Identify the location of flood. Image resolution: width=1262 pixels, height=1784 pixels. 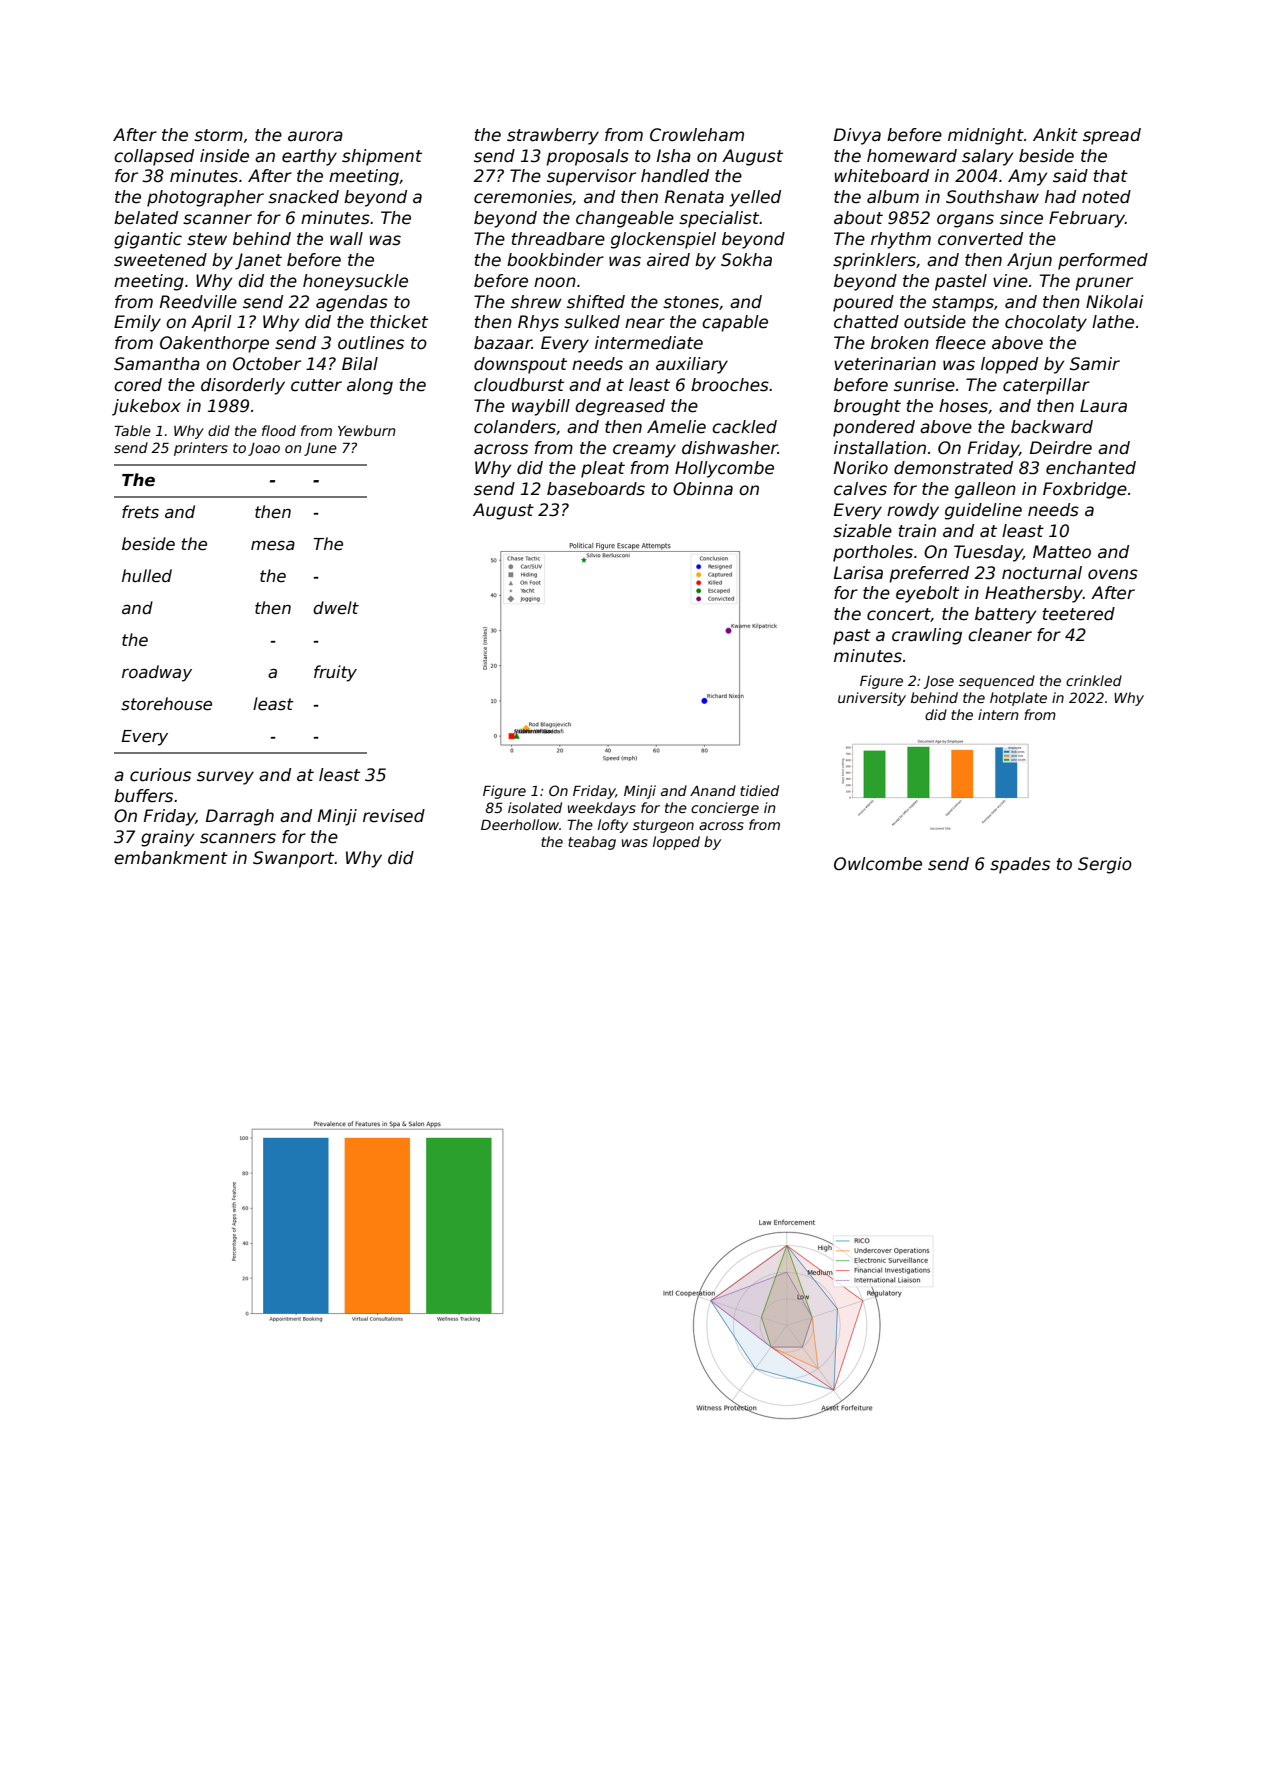
(279, 430).
